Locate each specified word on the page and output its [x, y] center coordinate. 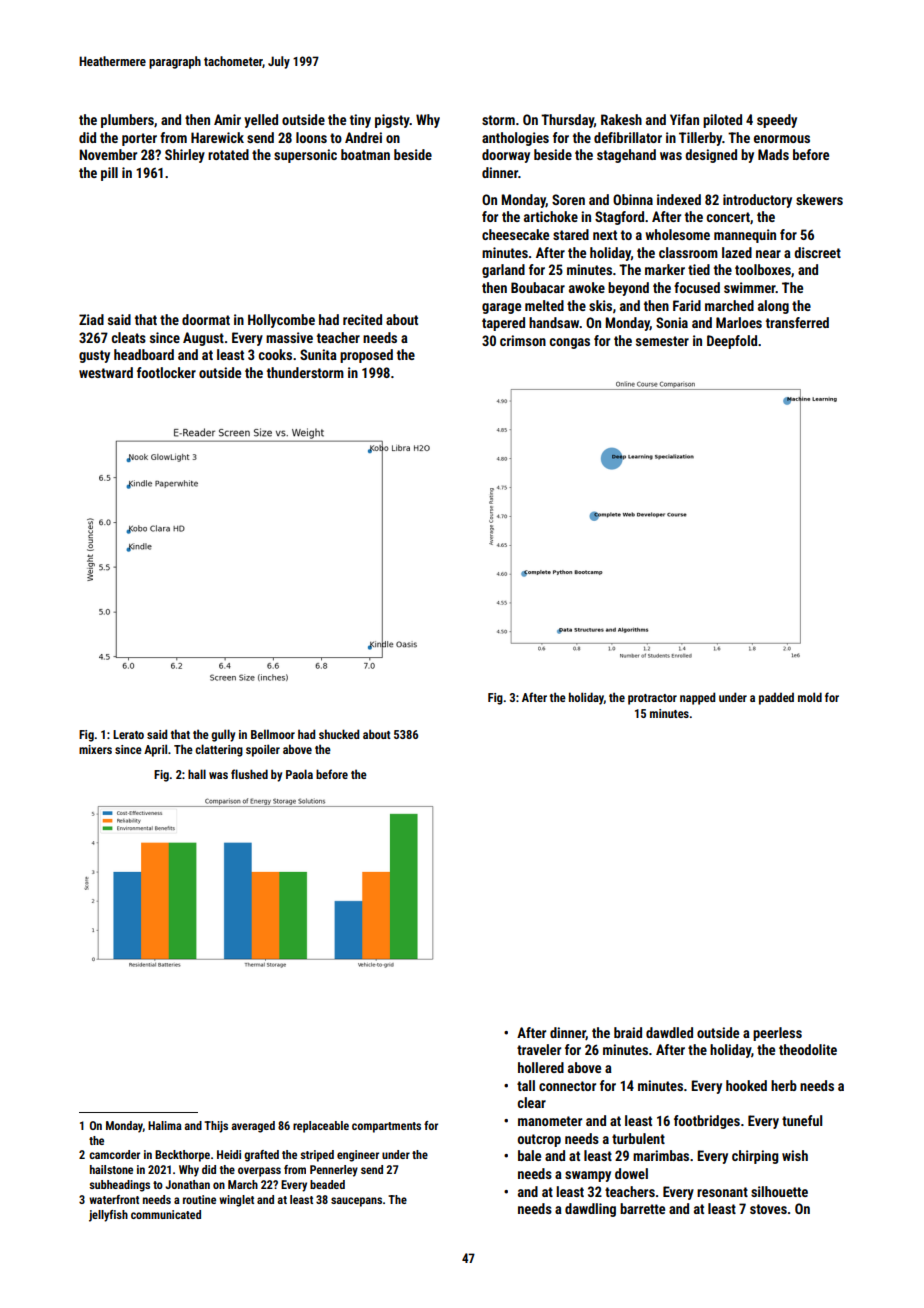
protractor [652, 699]
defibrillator [628, 137]
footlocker [166, 372]
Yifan [684, 119]
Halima [165, 1125]
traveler [539, 1049]
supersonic [305, 156]
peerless [777, 1034]
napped [697, 698]
